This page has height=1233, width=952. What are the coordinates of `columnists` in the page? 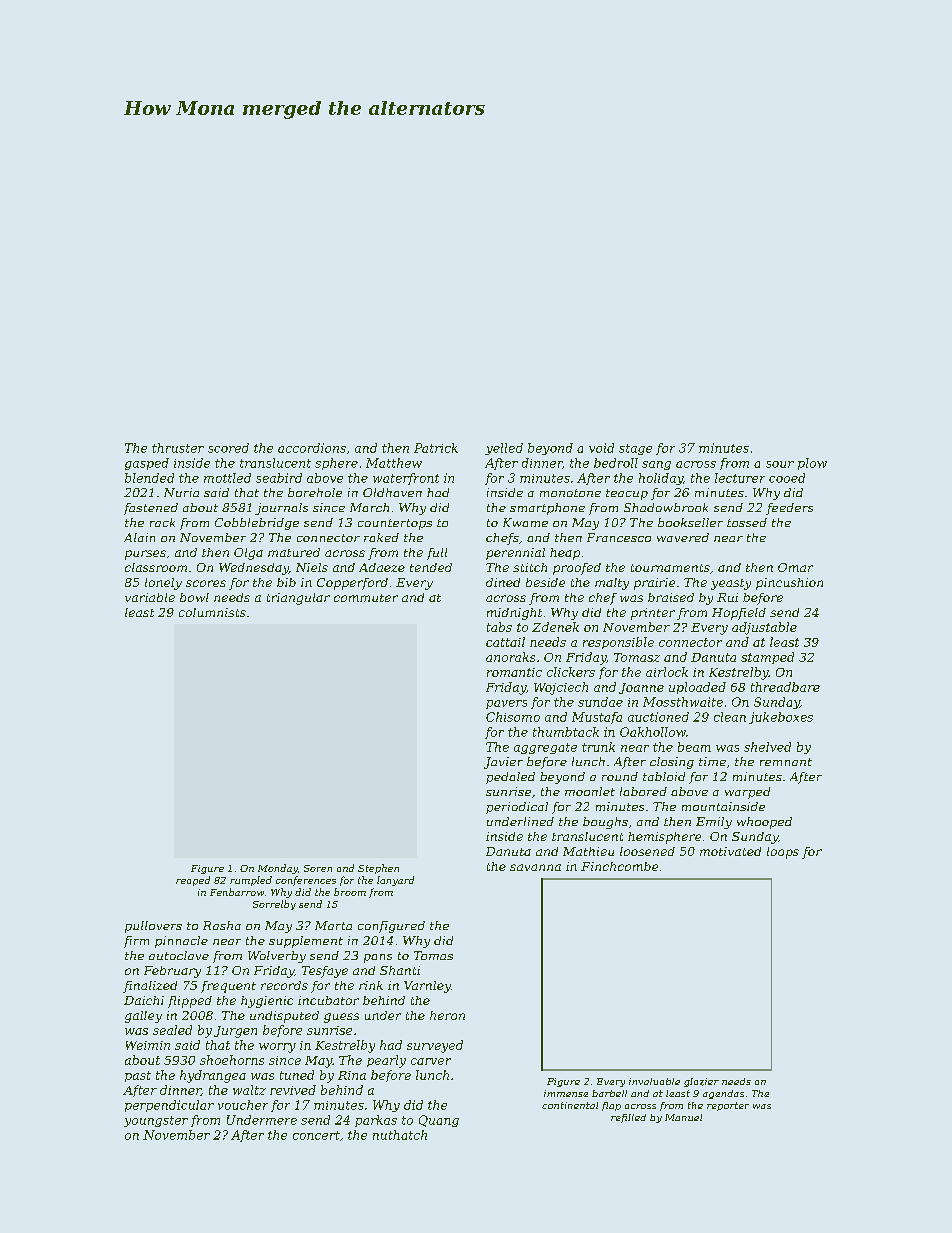 It's located at (212, 612).
